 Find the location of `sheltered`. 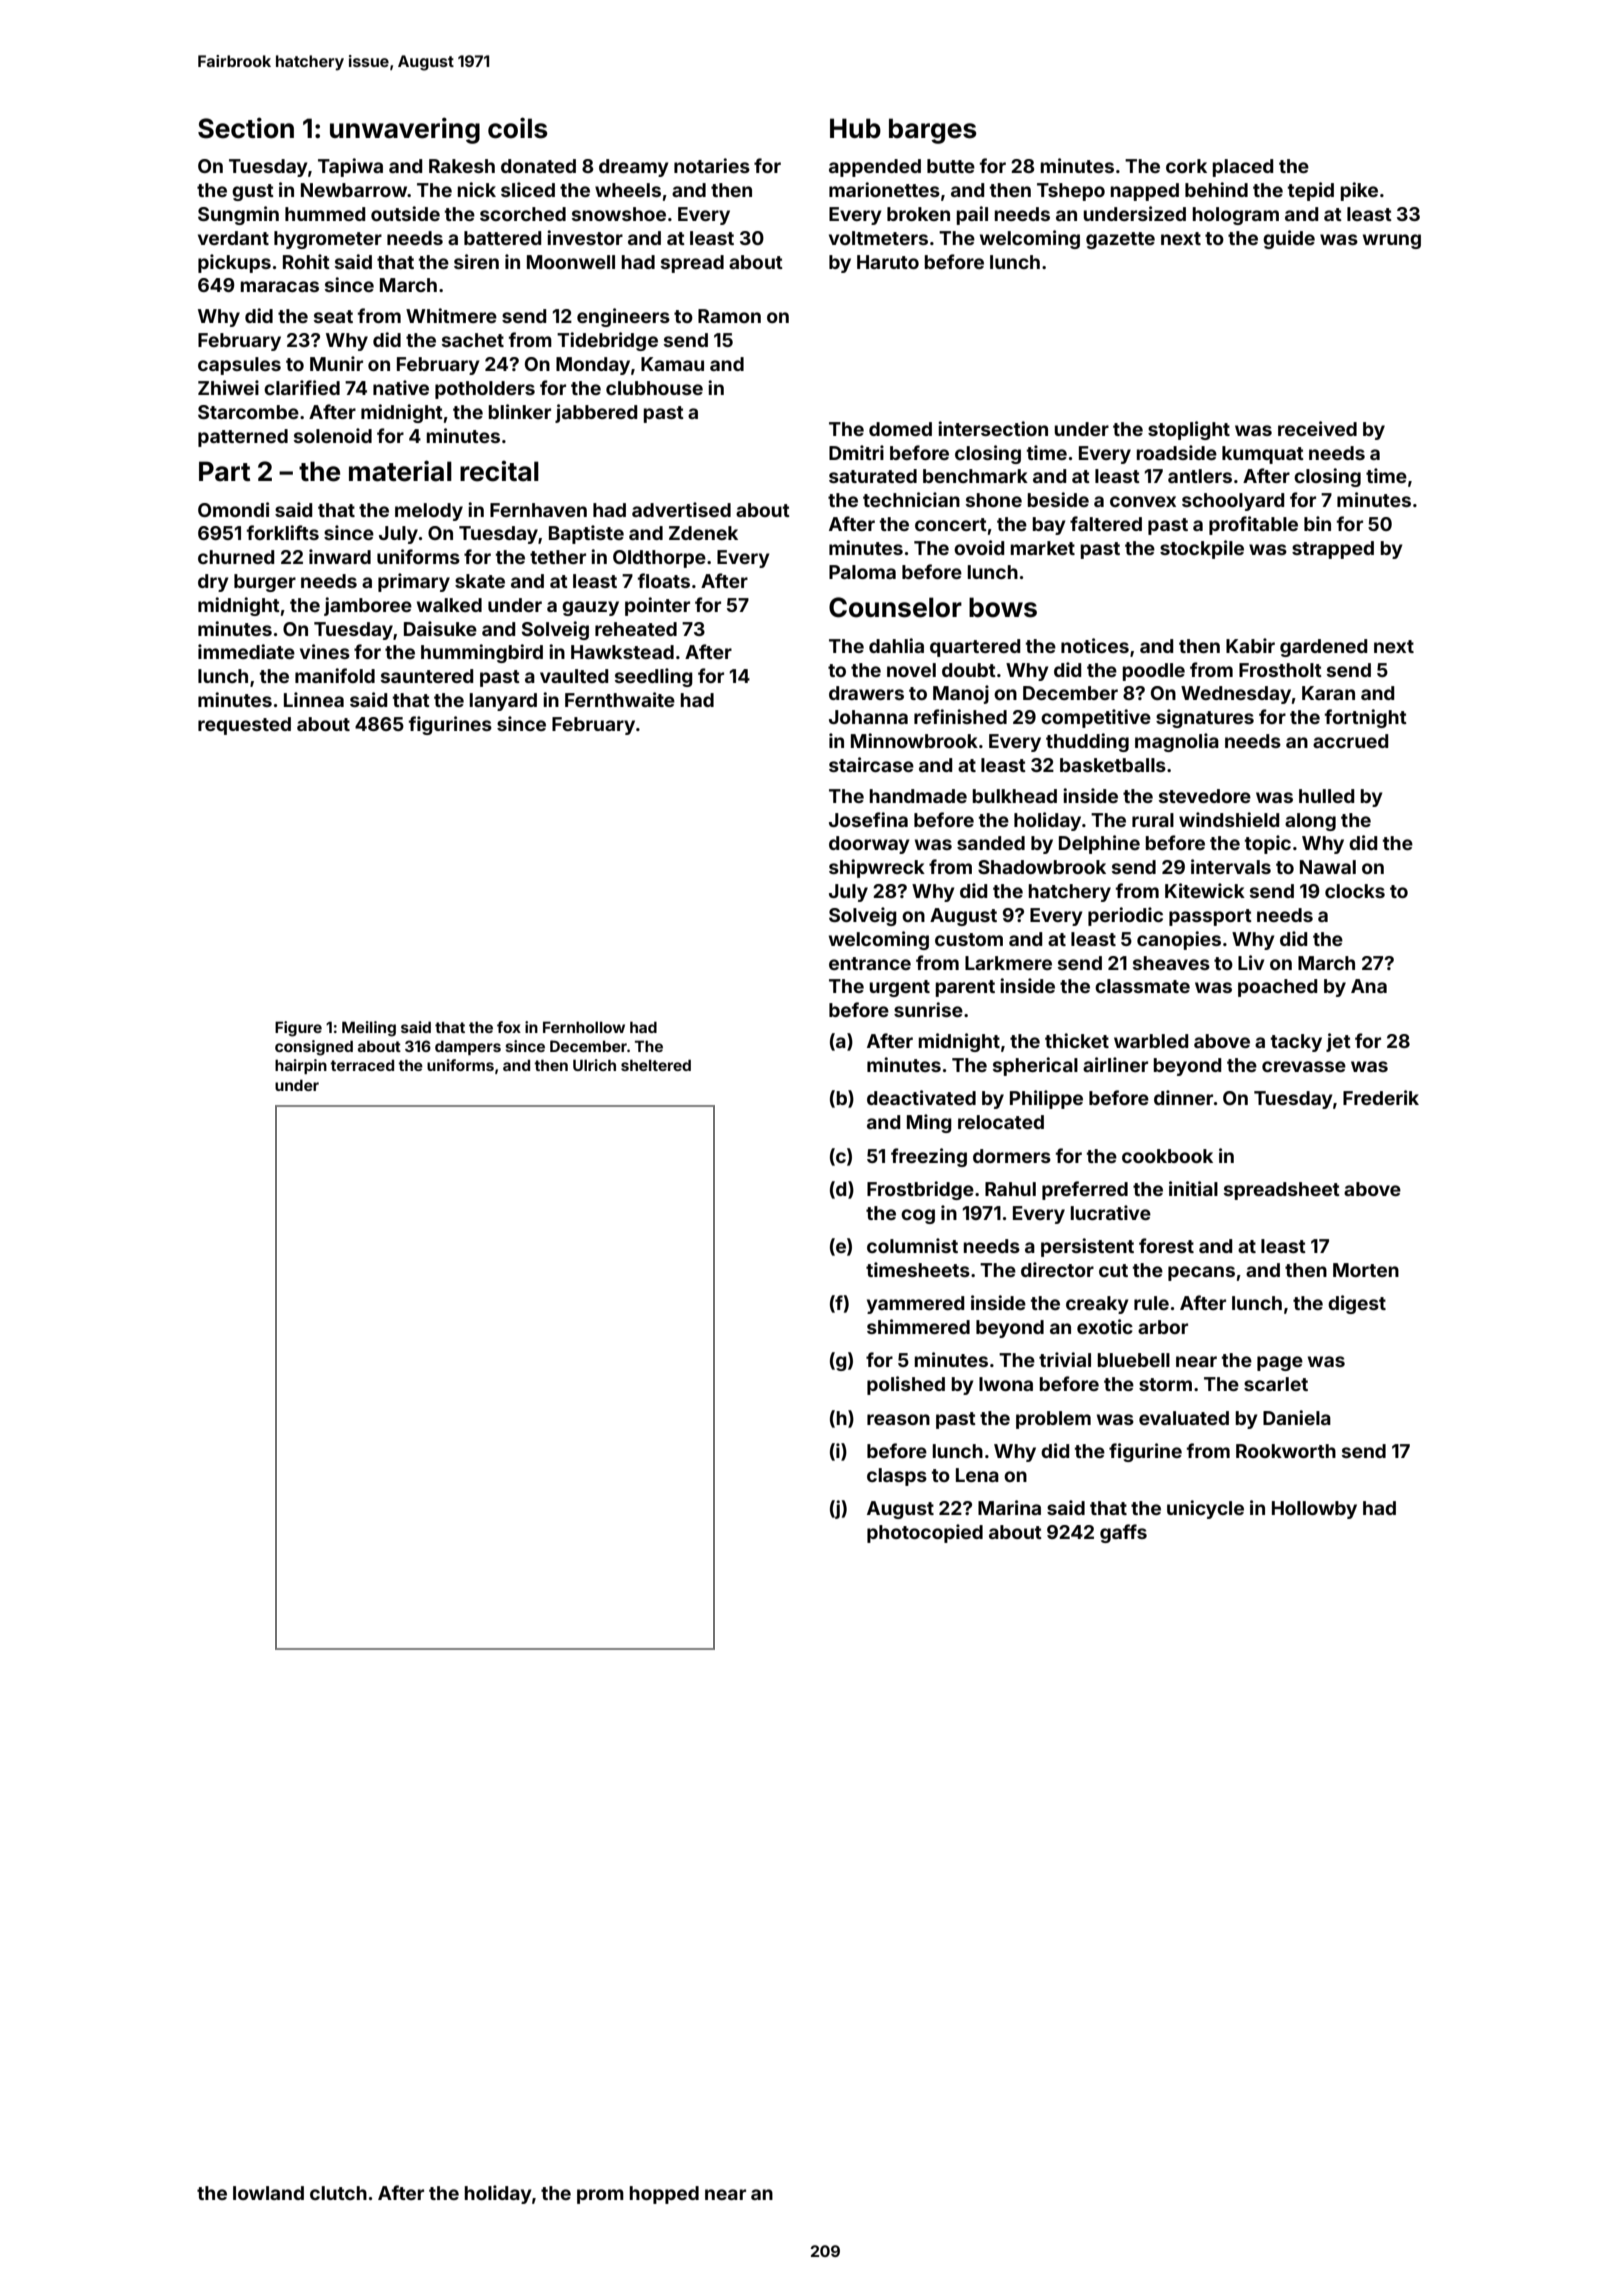

sheltered is located at coordinates (656, 1065).
